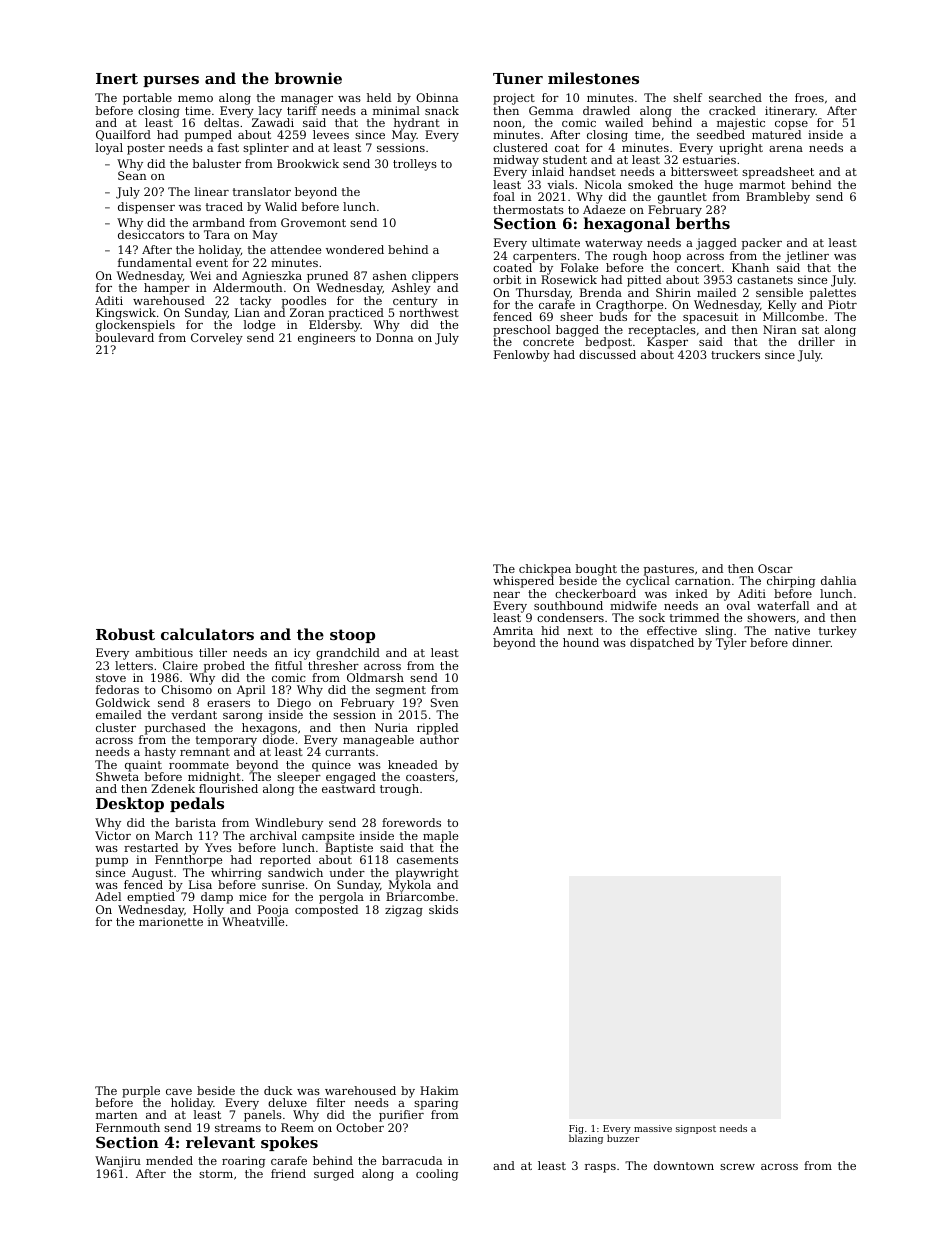 This screenshot has width=952, height=1233. I want to click on searched, so click(735, 97).
